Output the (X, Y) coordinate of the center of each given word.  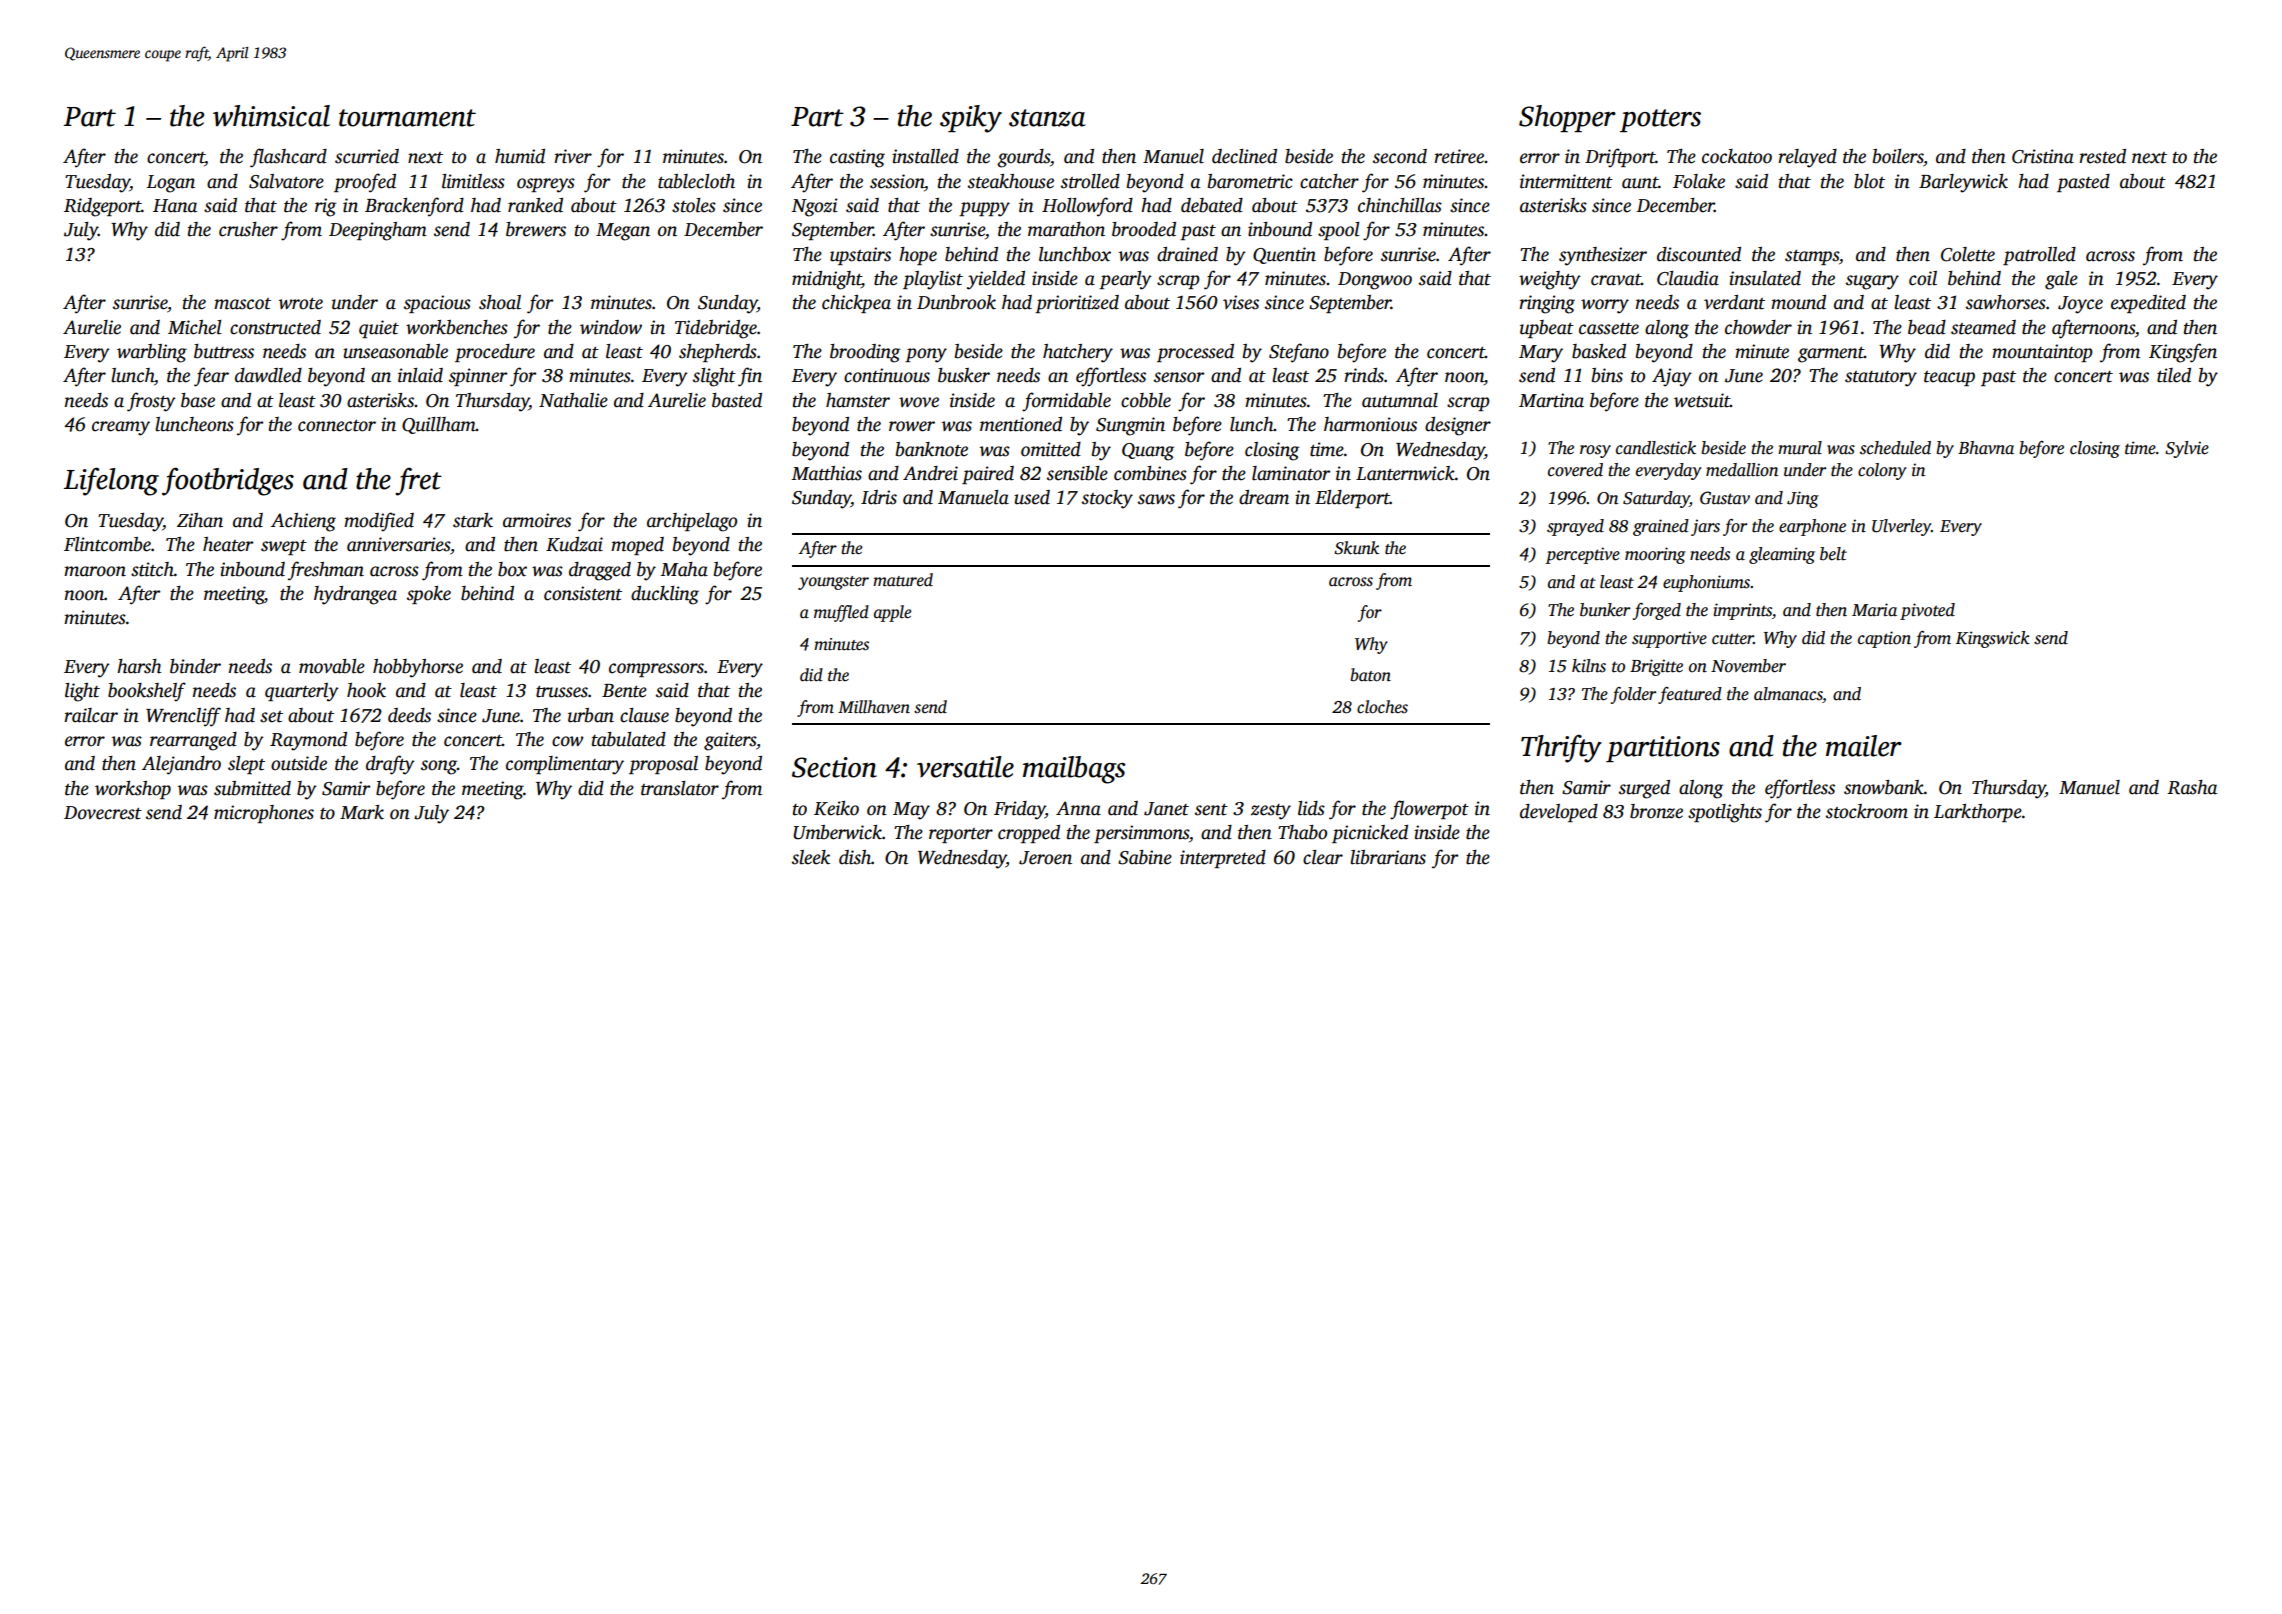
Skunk (1356, 548)
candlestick (1656, 448)
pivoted (1927, 611)
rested (2102, 156)
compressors (656, 670)
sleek (811, 857)
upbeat (1547, 329)
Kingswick (1993, 639)
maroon (95, 571)
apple (892, 613)
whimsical (271, 116)
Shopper (1567, 118)
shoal (500, 302)
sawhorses (2006, 302)
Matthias (826, 473)
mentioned (1021, 424)
